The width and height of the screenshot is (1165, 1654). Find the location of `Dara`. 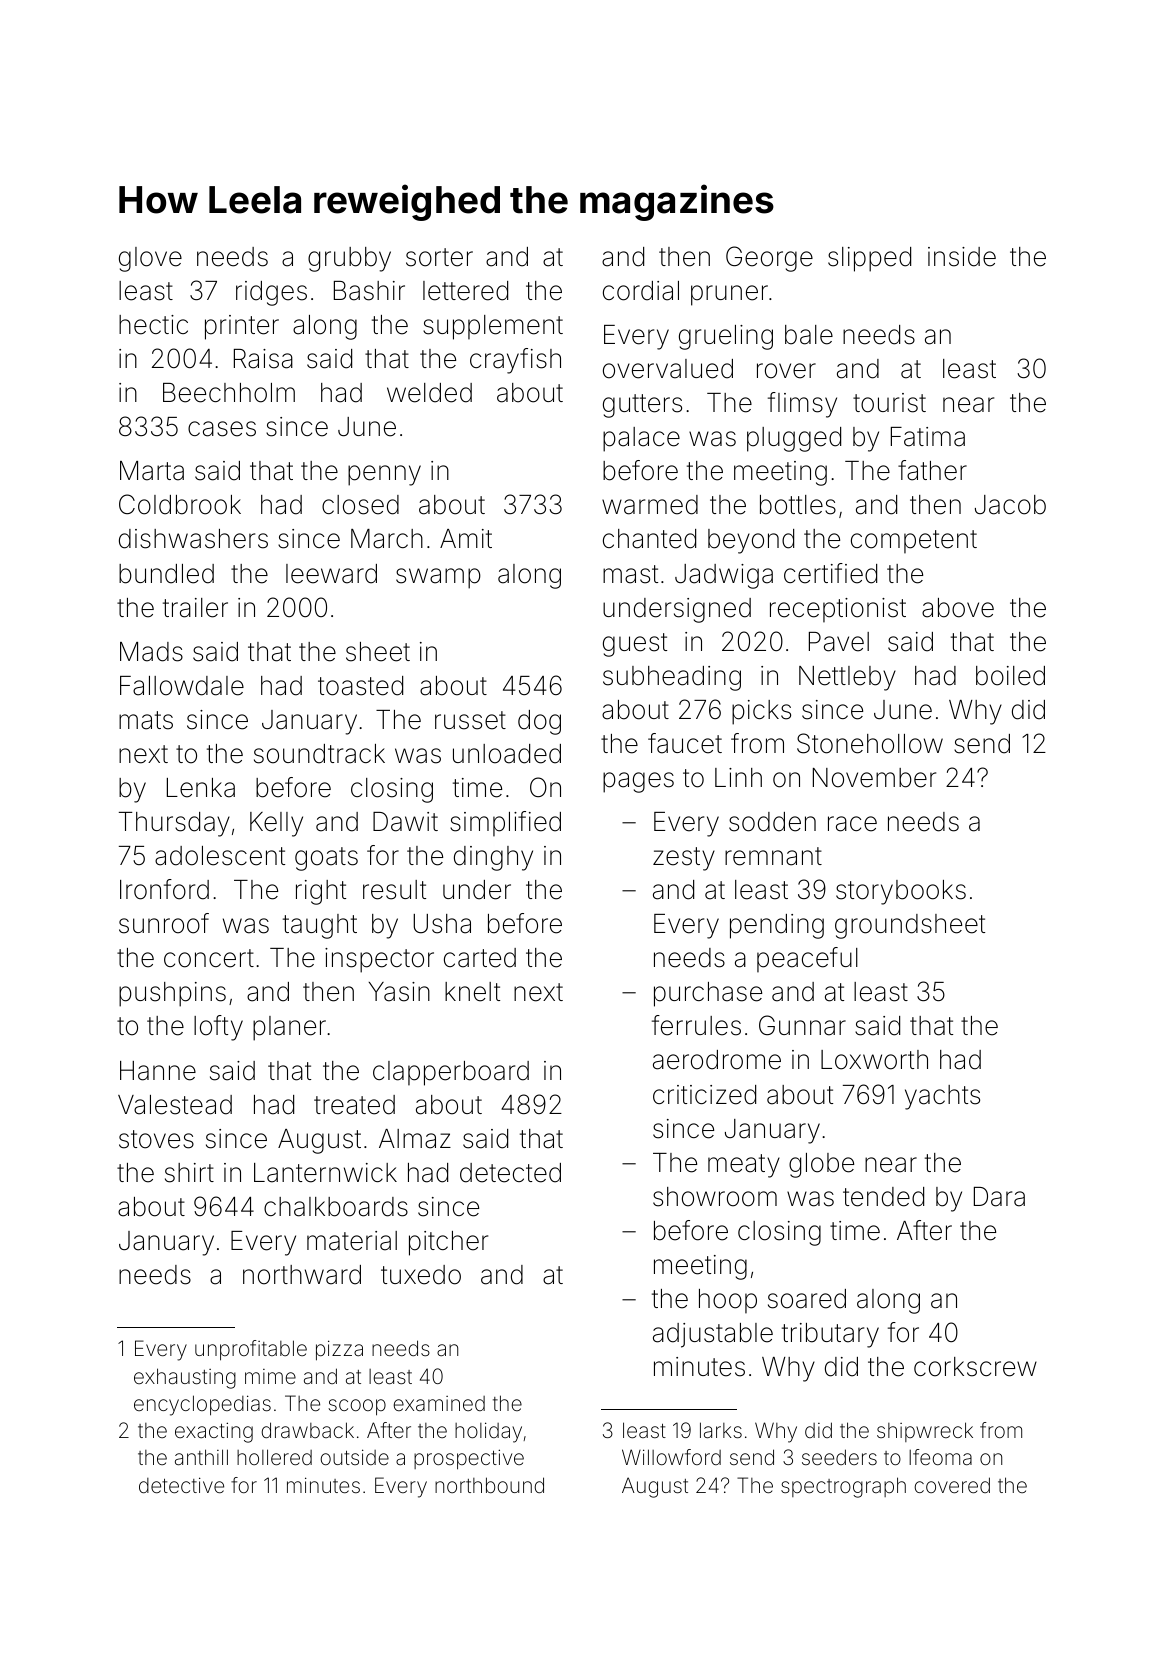

Dara is located at coordinates (999, 1197).
